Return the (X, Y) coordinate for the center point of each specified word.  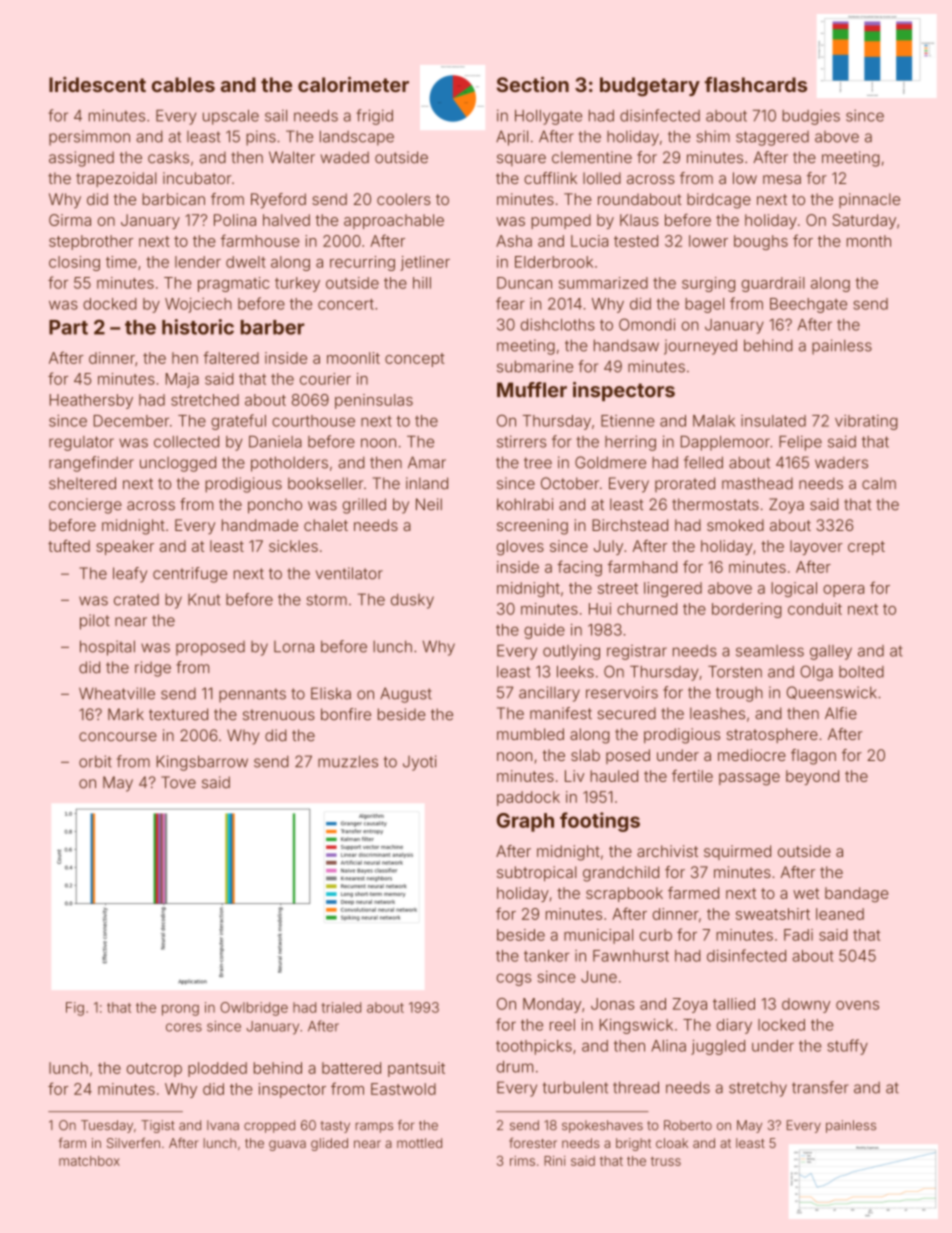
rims (522, 1161)
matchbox (89, 1161)
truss (666, 1161)
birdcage (719, 201)
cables (183, 84)
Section (533, 84)
